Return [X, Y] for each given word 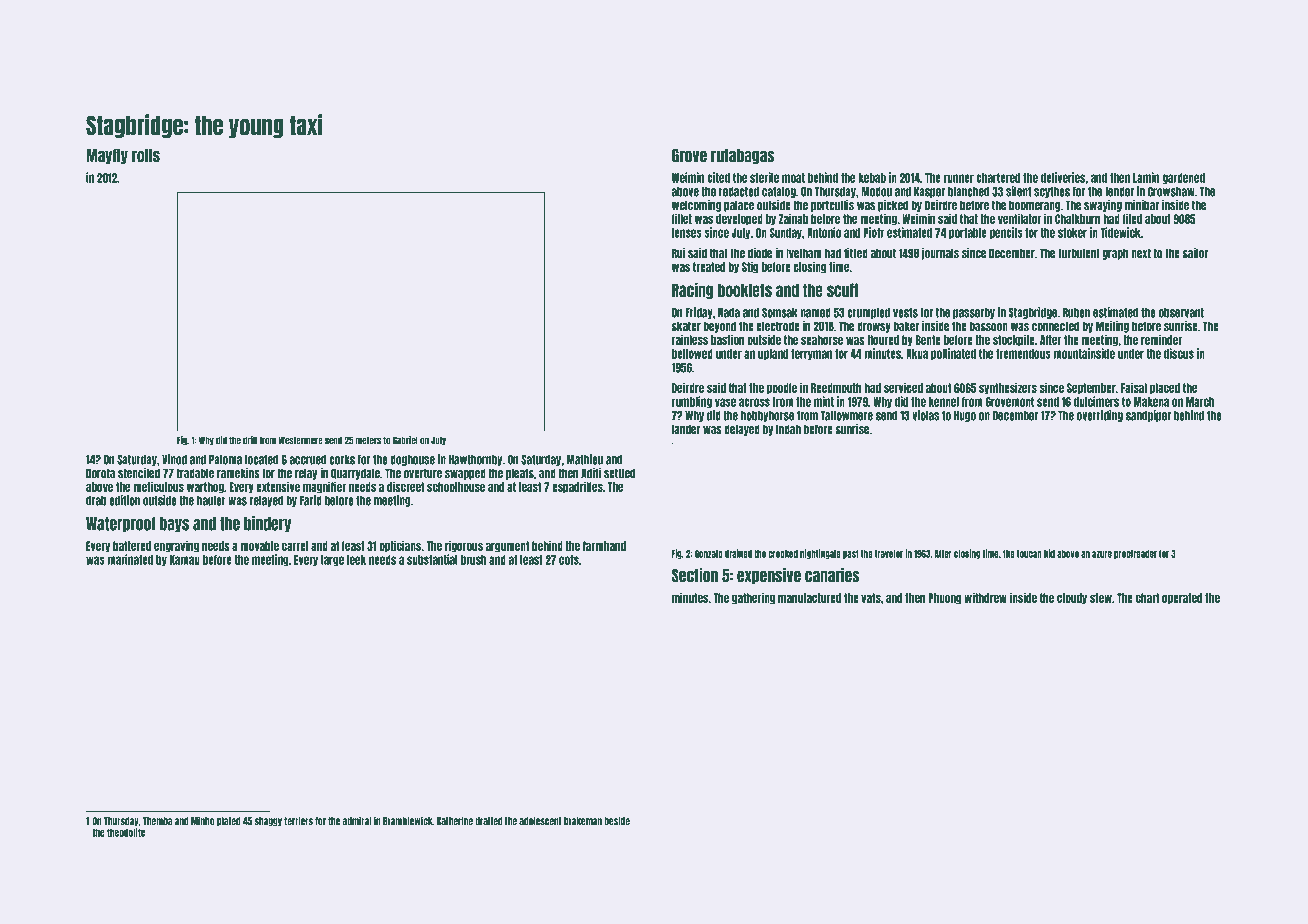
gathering [753, 598]
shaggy [268, 822]
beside [617, 821]
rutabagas [743, 156]
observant [1181, 313]
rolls [146, 156]
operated [1182, 599]
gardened [1183, 178]
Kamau [185, 560]
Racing [692, 290]
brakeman [583, 821]
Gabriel [405, 440]
